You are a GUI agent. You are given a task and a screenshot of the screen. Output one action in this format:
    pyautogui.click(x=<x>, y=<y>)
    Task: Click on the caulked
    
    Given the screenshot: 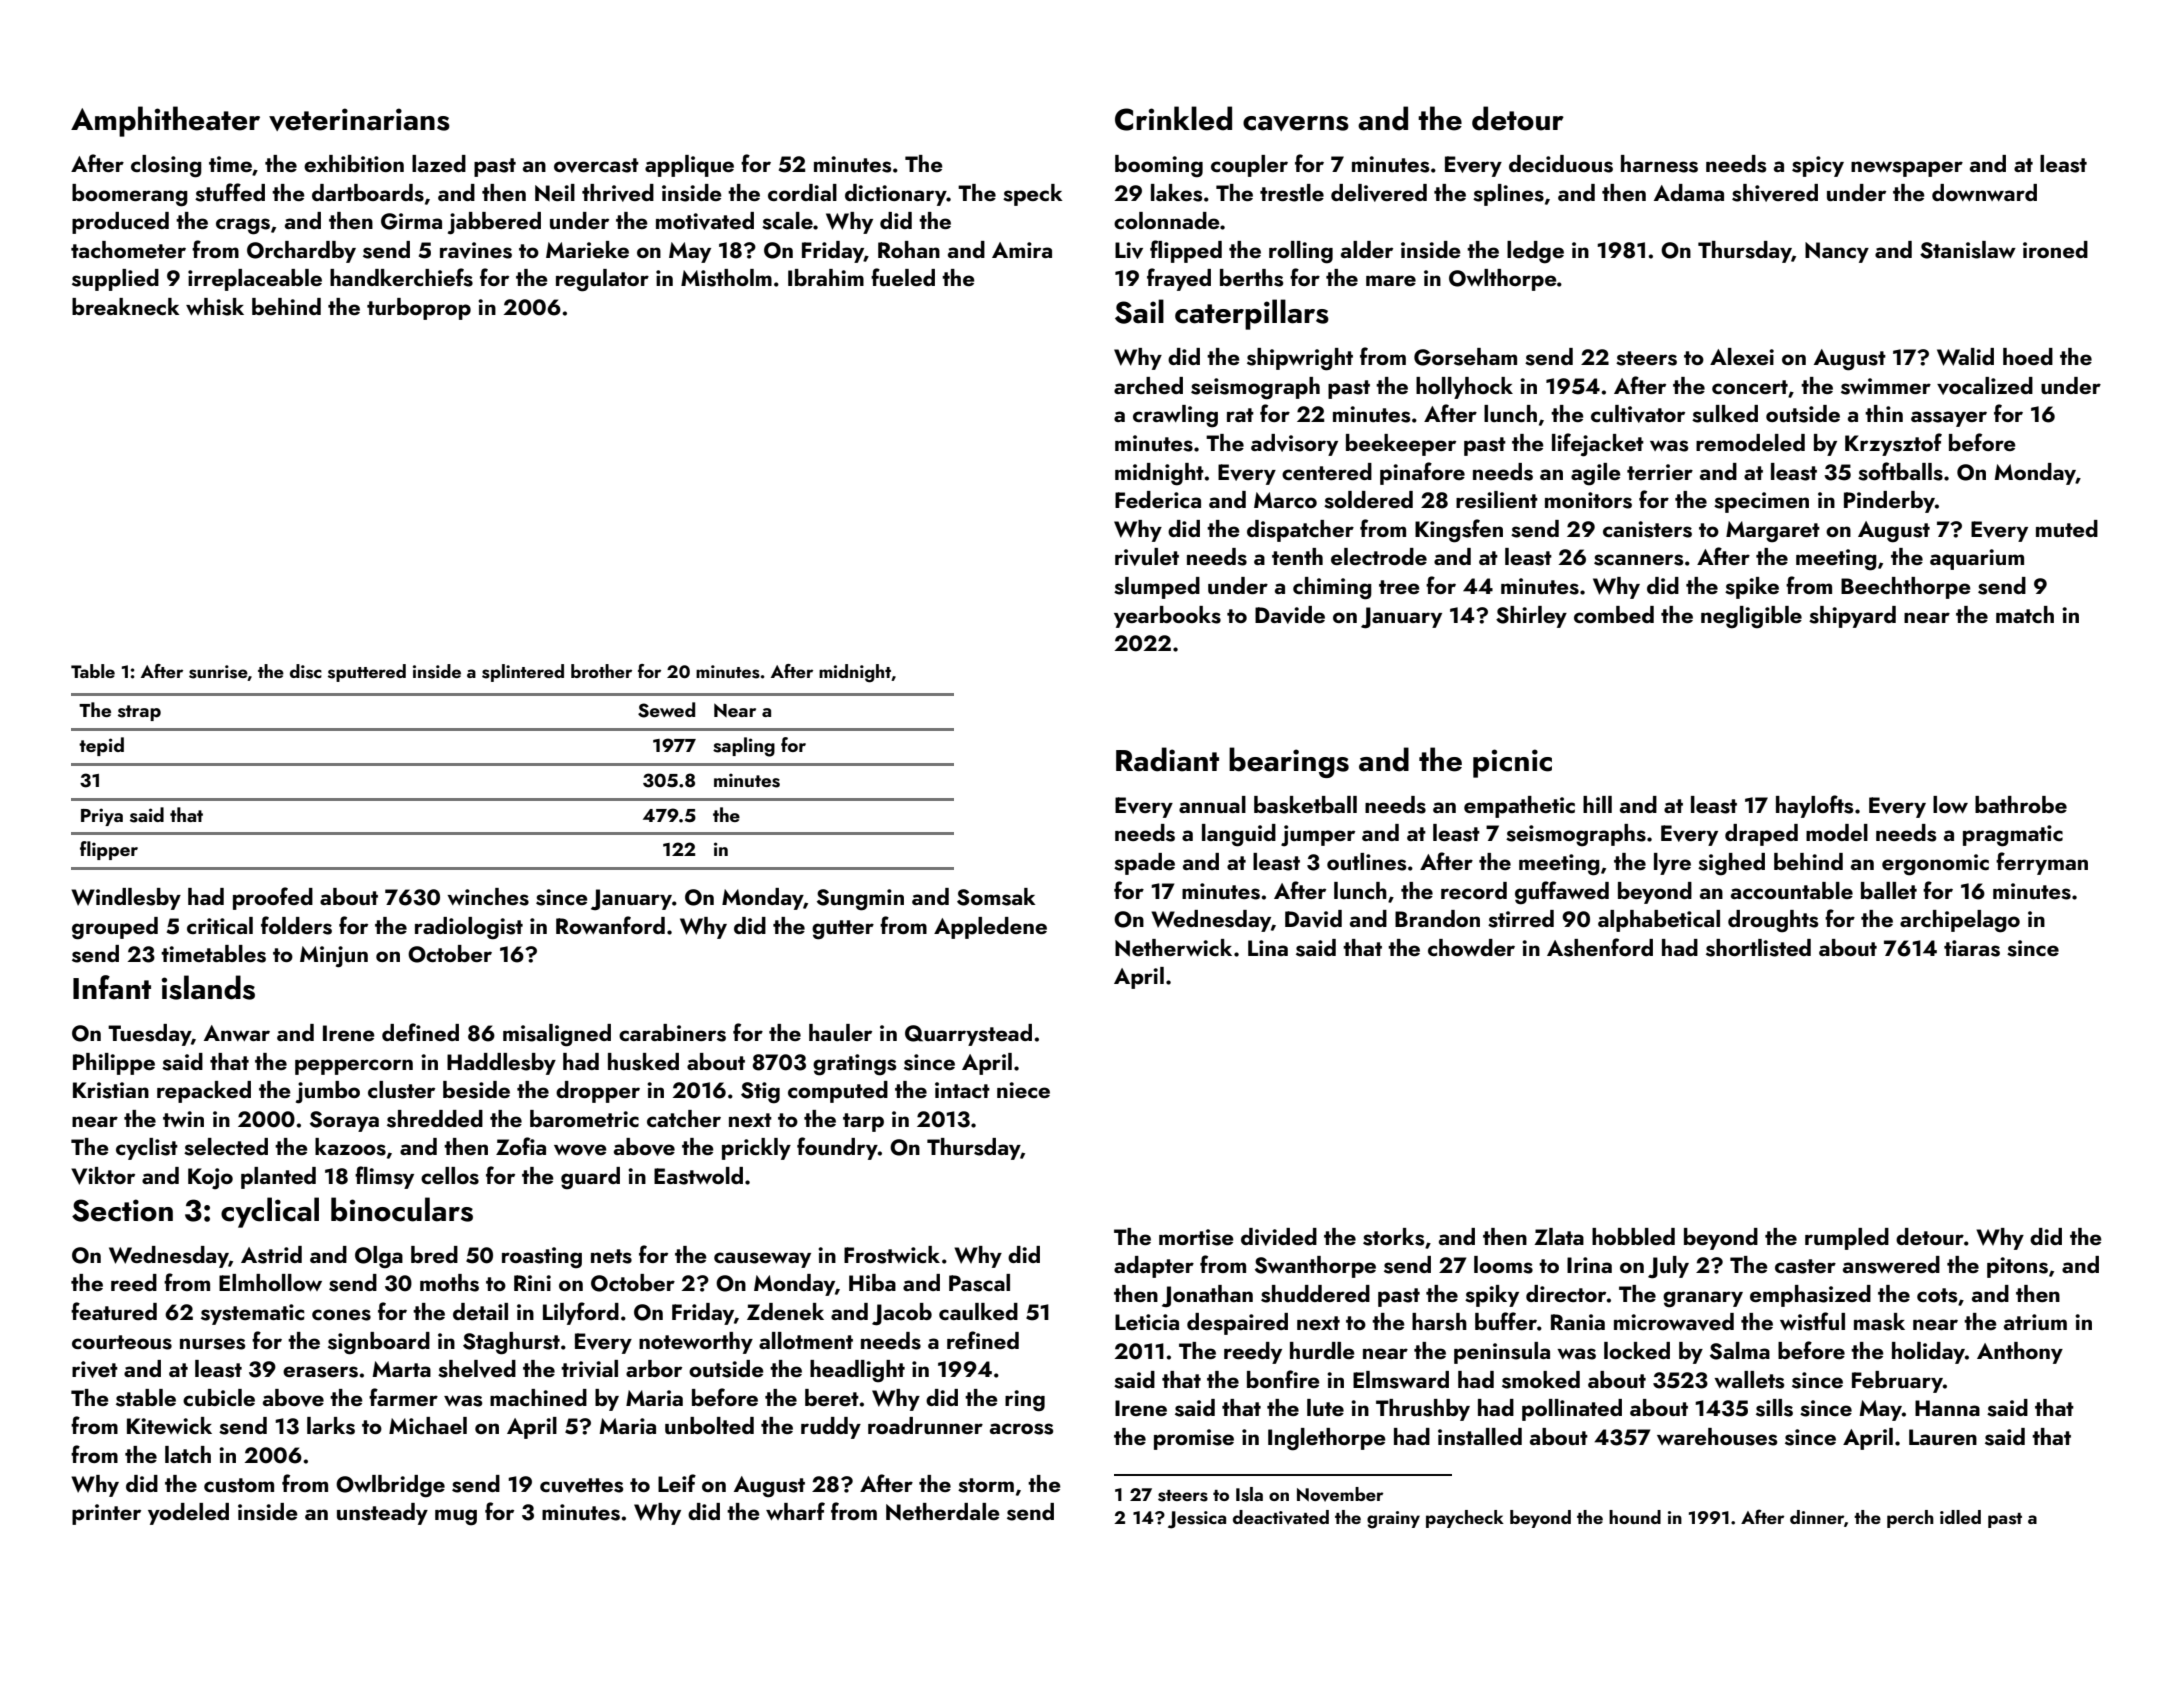 What is the action you would take?
    pyautogui.click(x=978, y=1311)
